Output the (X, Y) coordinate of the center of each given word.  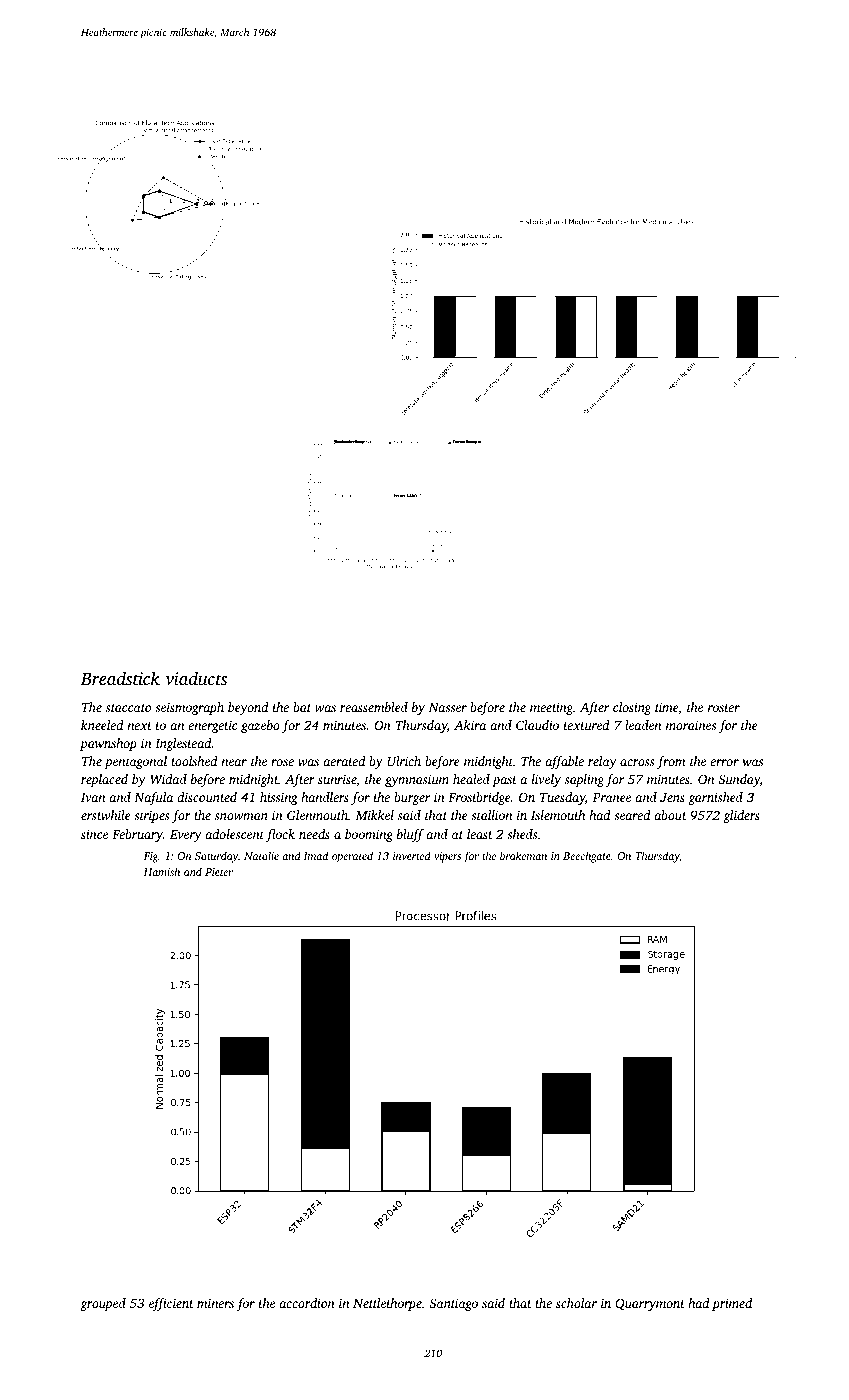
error (724, 762)
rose (282, 762)
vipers (447, 857)
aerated (344, 761)
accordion (307, 1303)
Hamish (162, 871)
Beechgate (587, 857)
